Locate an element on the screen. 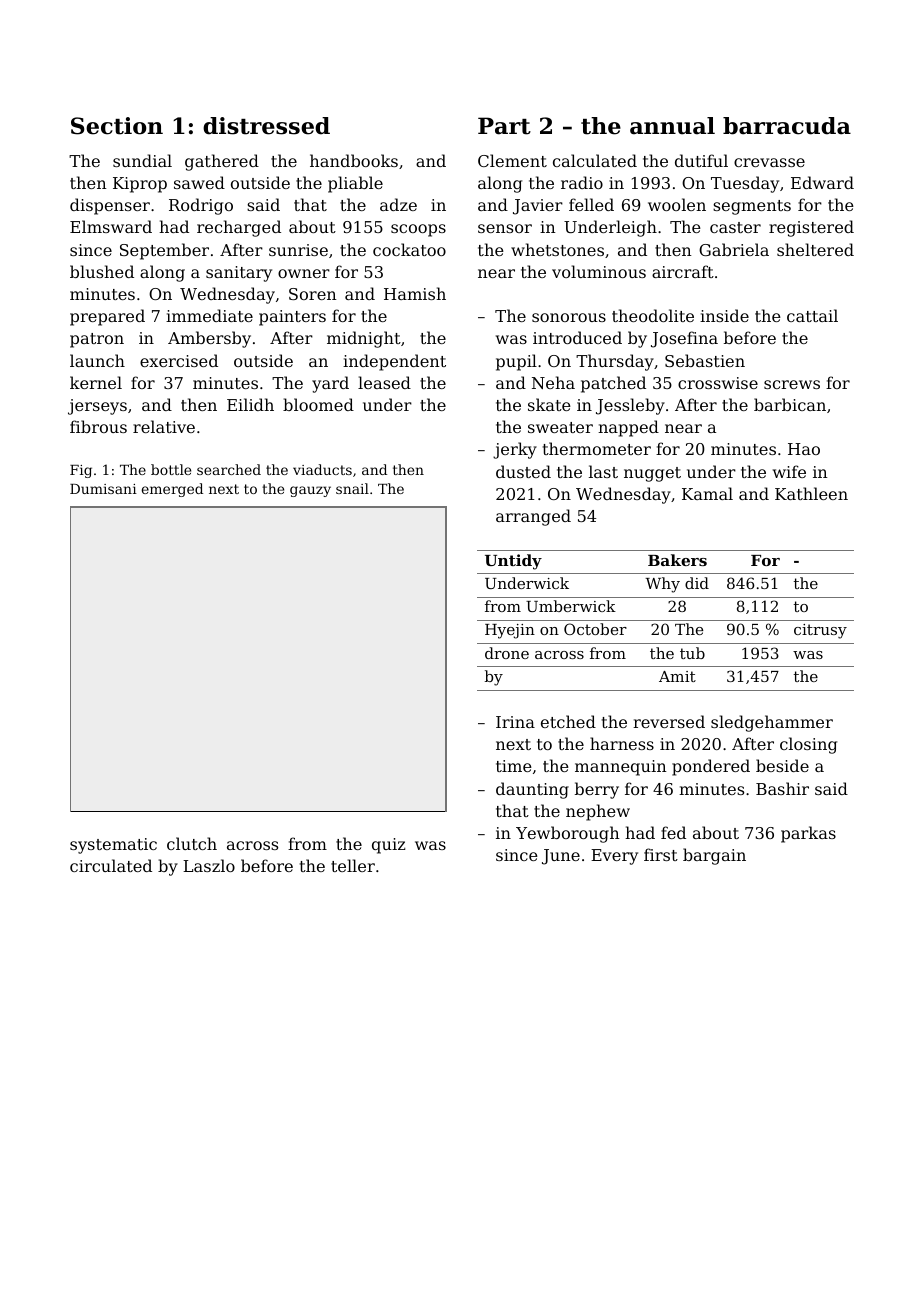 The height and width of the screenshot is (1308, 924). sensor is located at coordinates (505, 228).
